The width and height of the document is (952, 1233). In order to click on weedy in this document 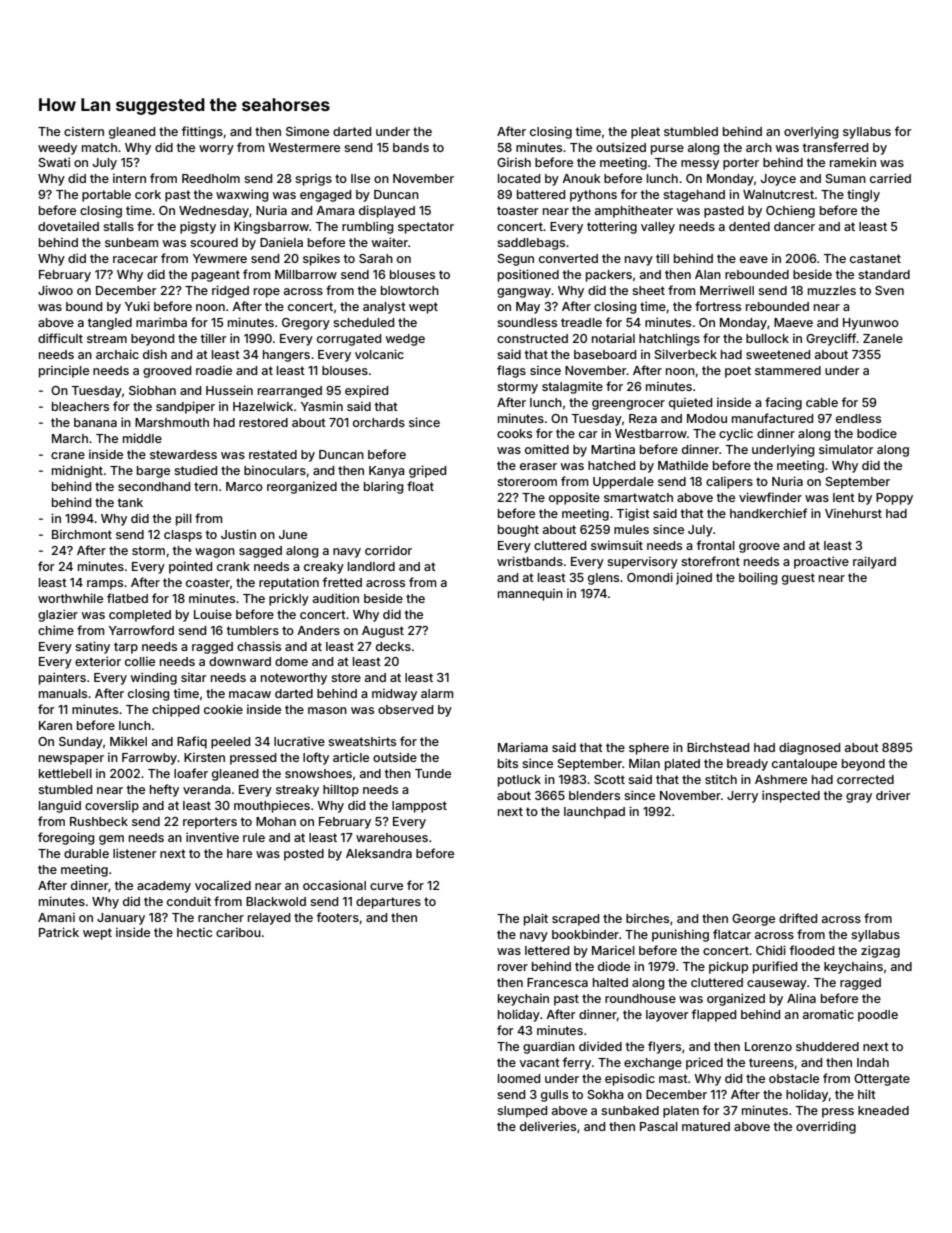, I will do `click(57, 149)`.
